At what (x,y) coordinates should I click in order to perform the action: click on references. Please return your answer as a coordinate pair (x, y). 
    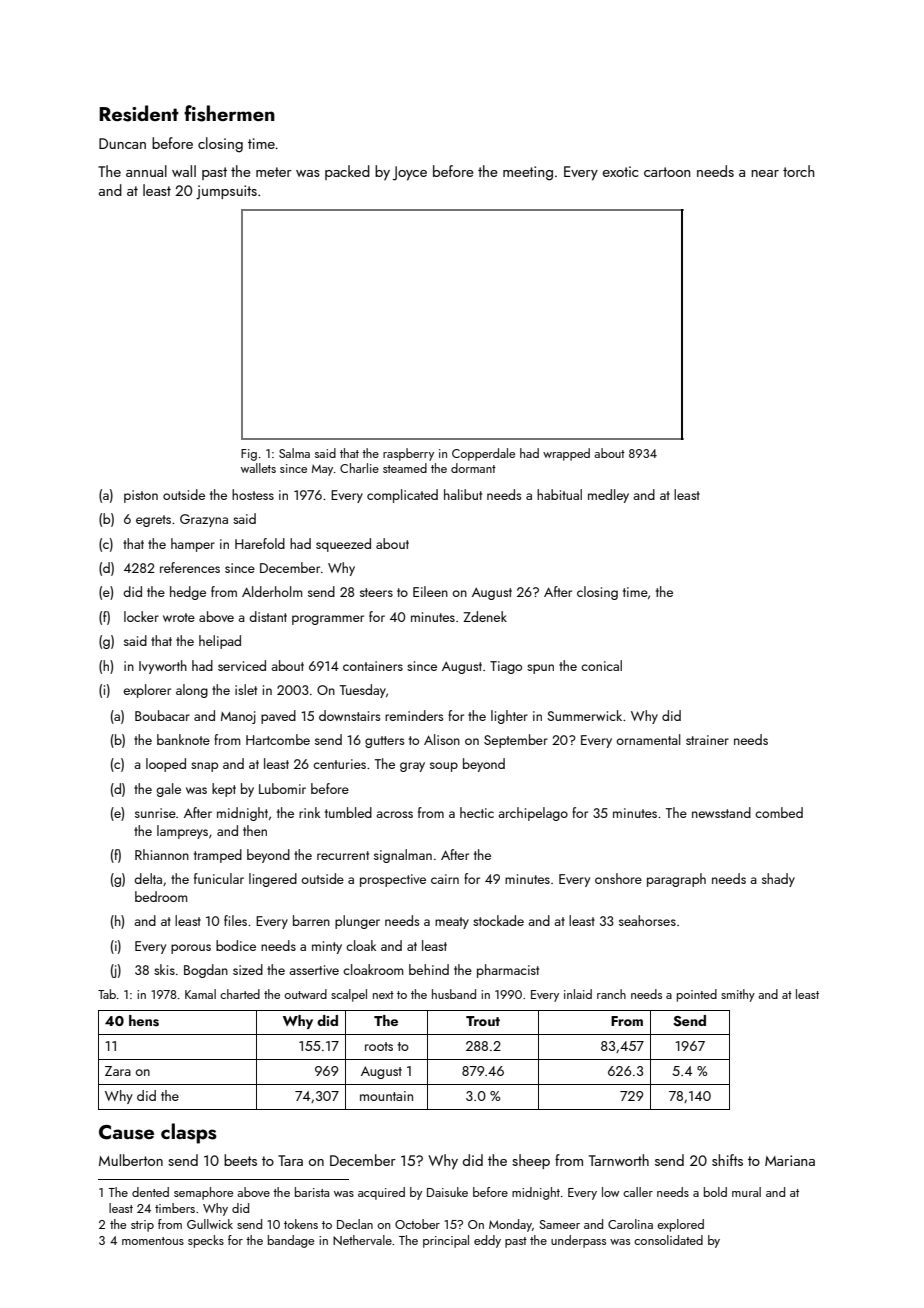
    Looking at the image, I should click on (190, 567).
